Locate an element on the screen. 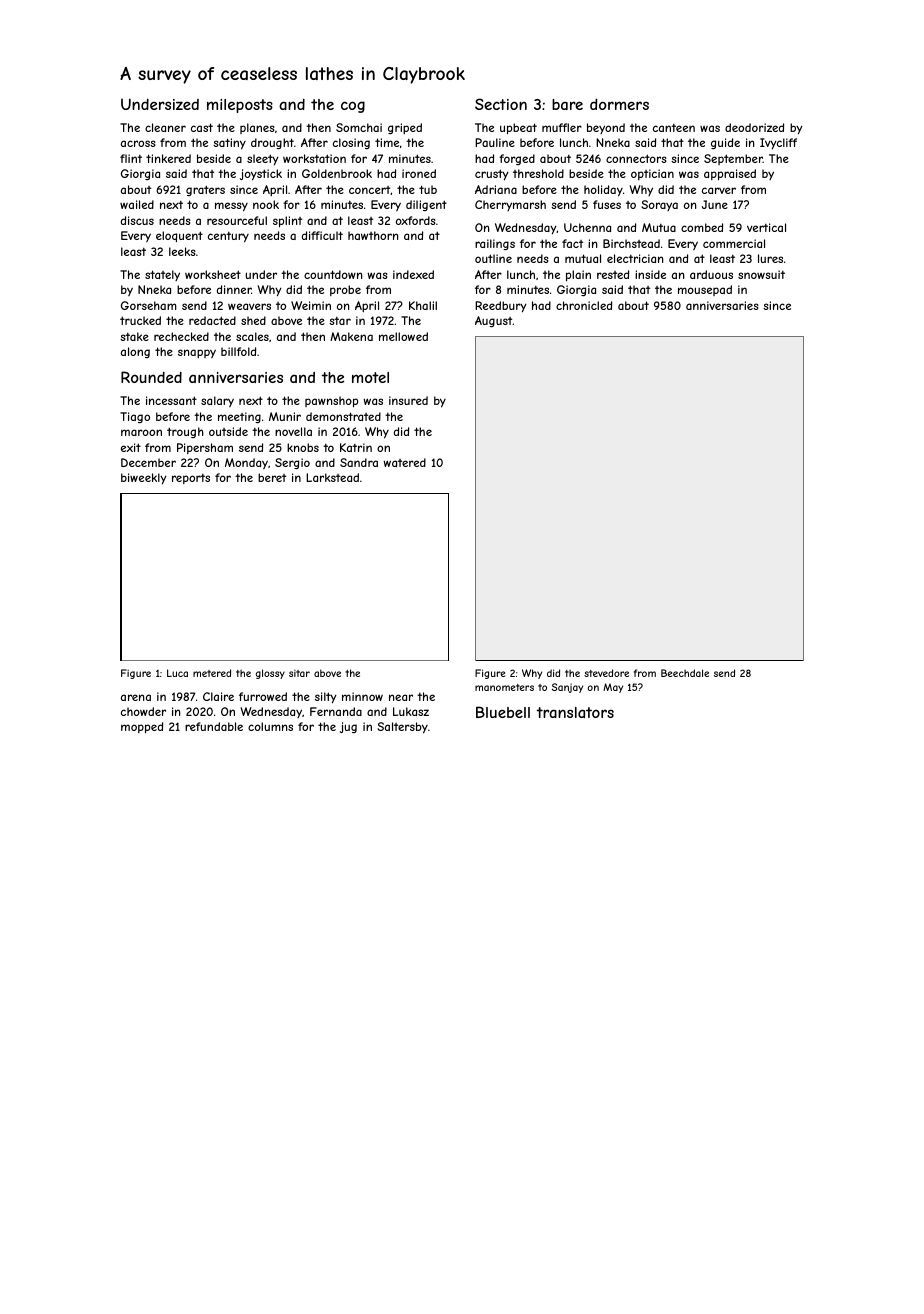  mileposts is located at coordinates (240, 106).
